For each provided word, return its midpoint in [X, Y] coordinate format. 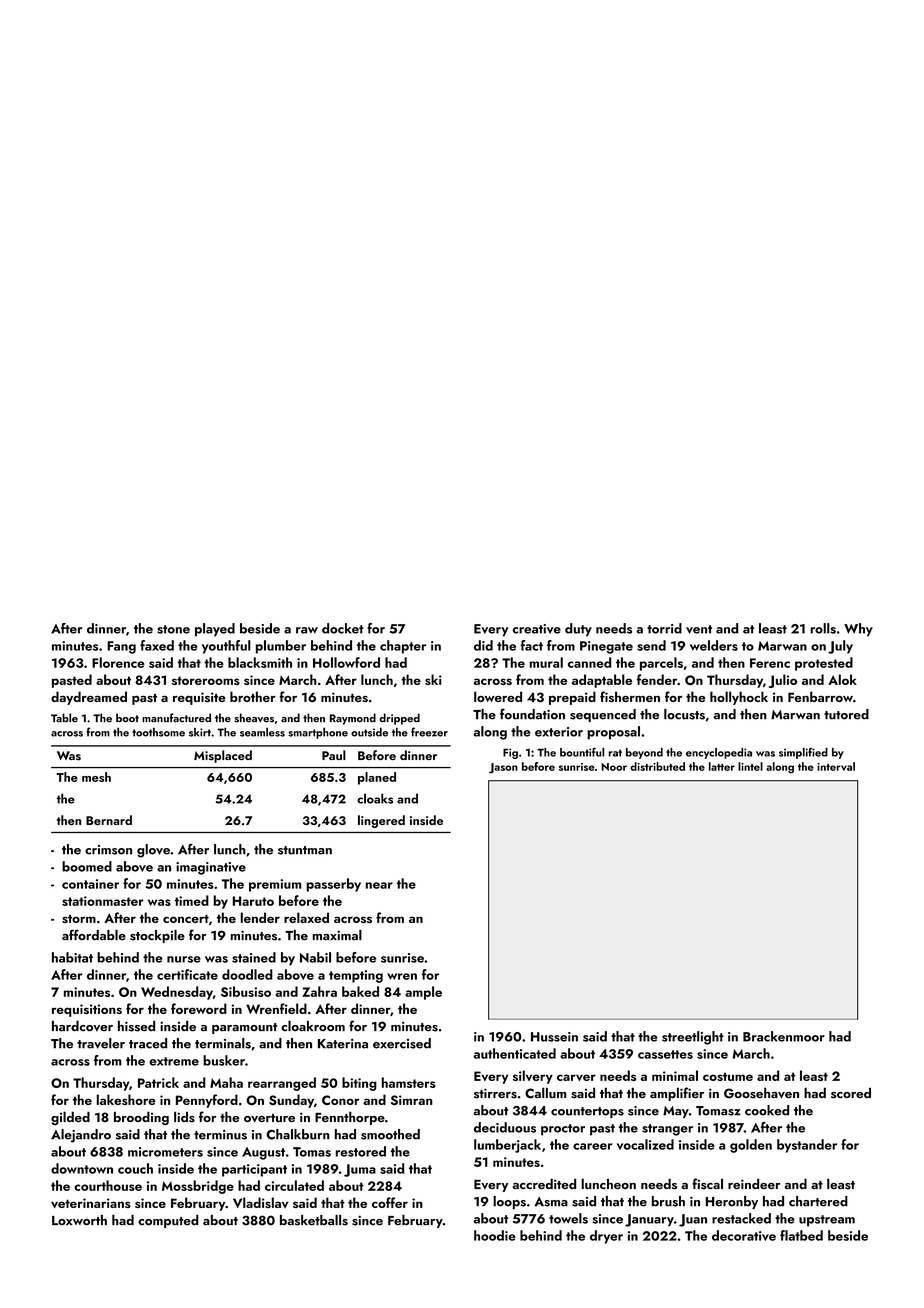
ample [423, 993]
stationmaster [103, 901]
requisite [199, 698]
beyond [644, 753]
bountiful [582, 752]
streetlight [693, 1038]
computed [168, 1221]
